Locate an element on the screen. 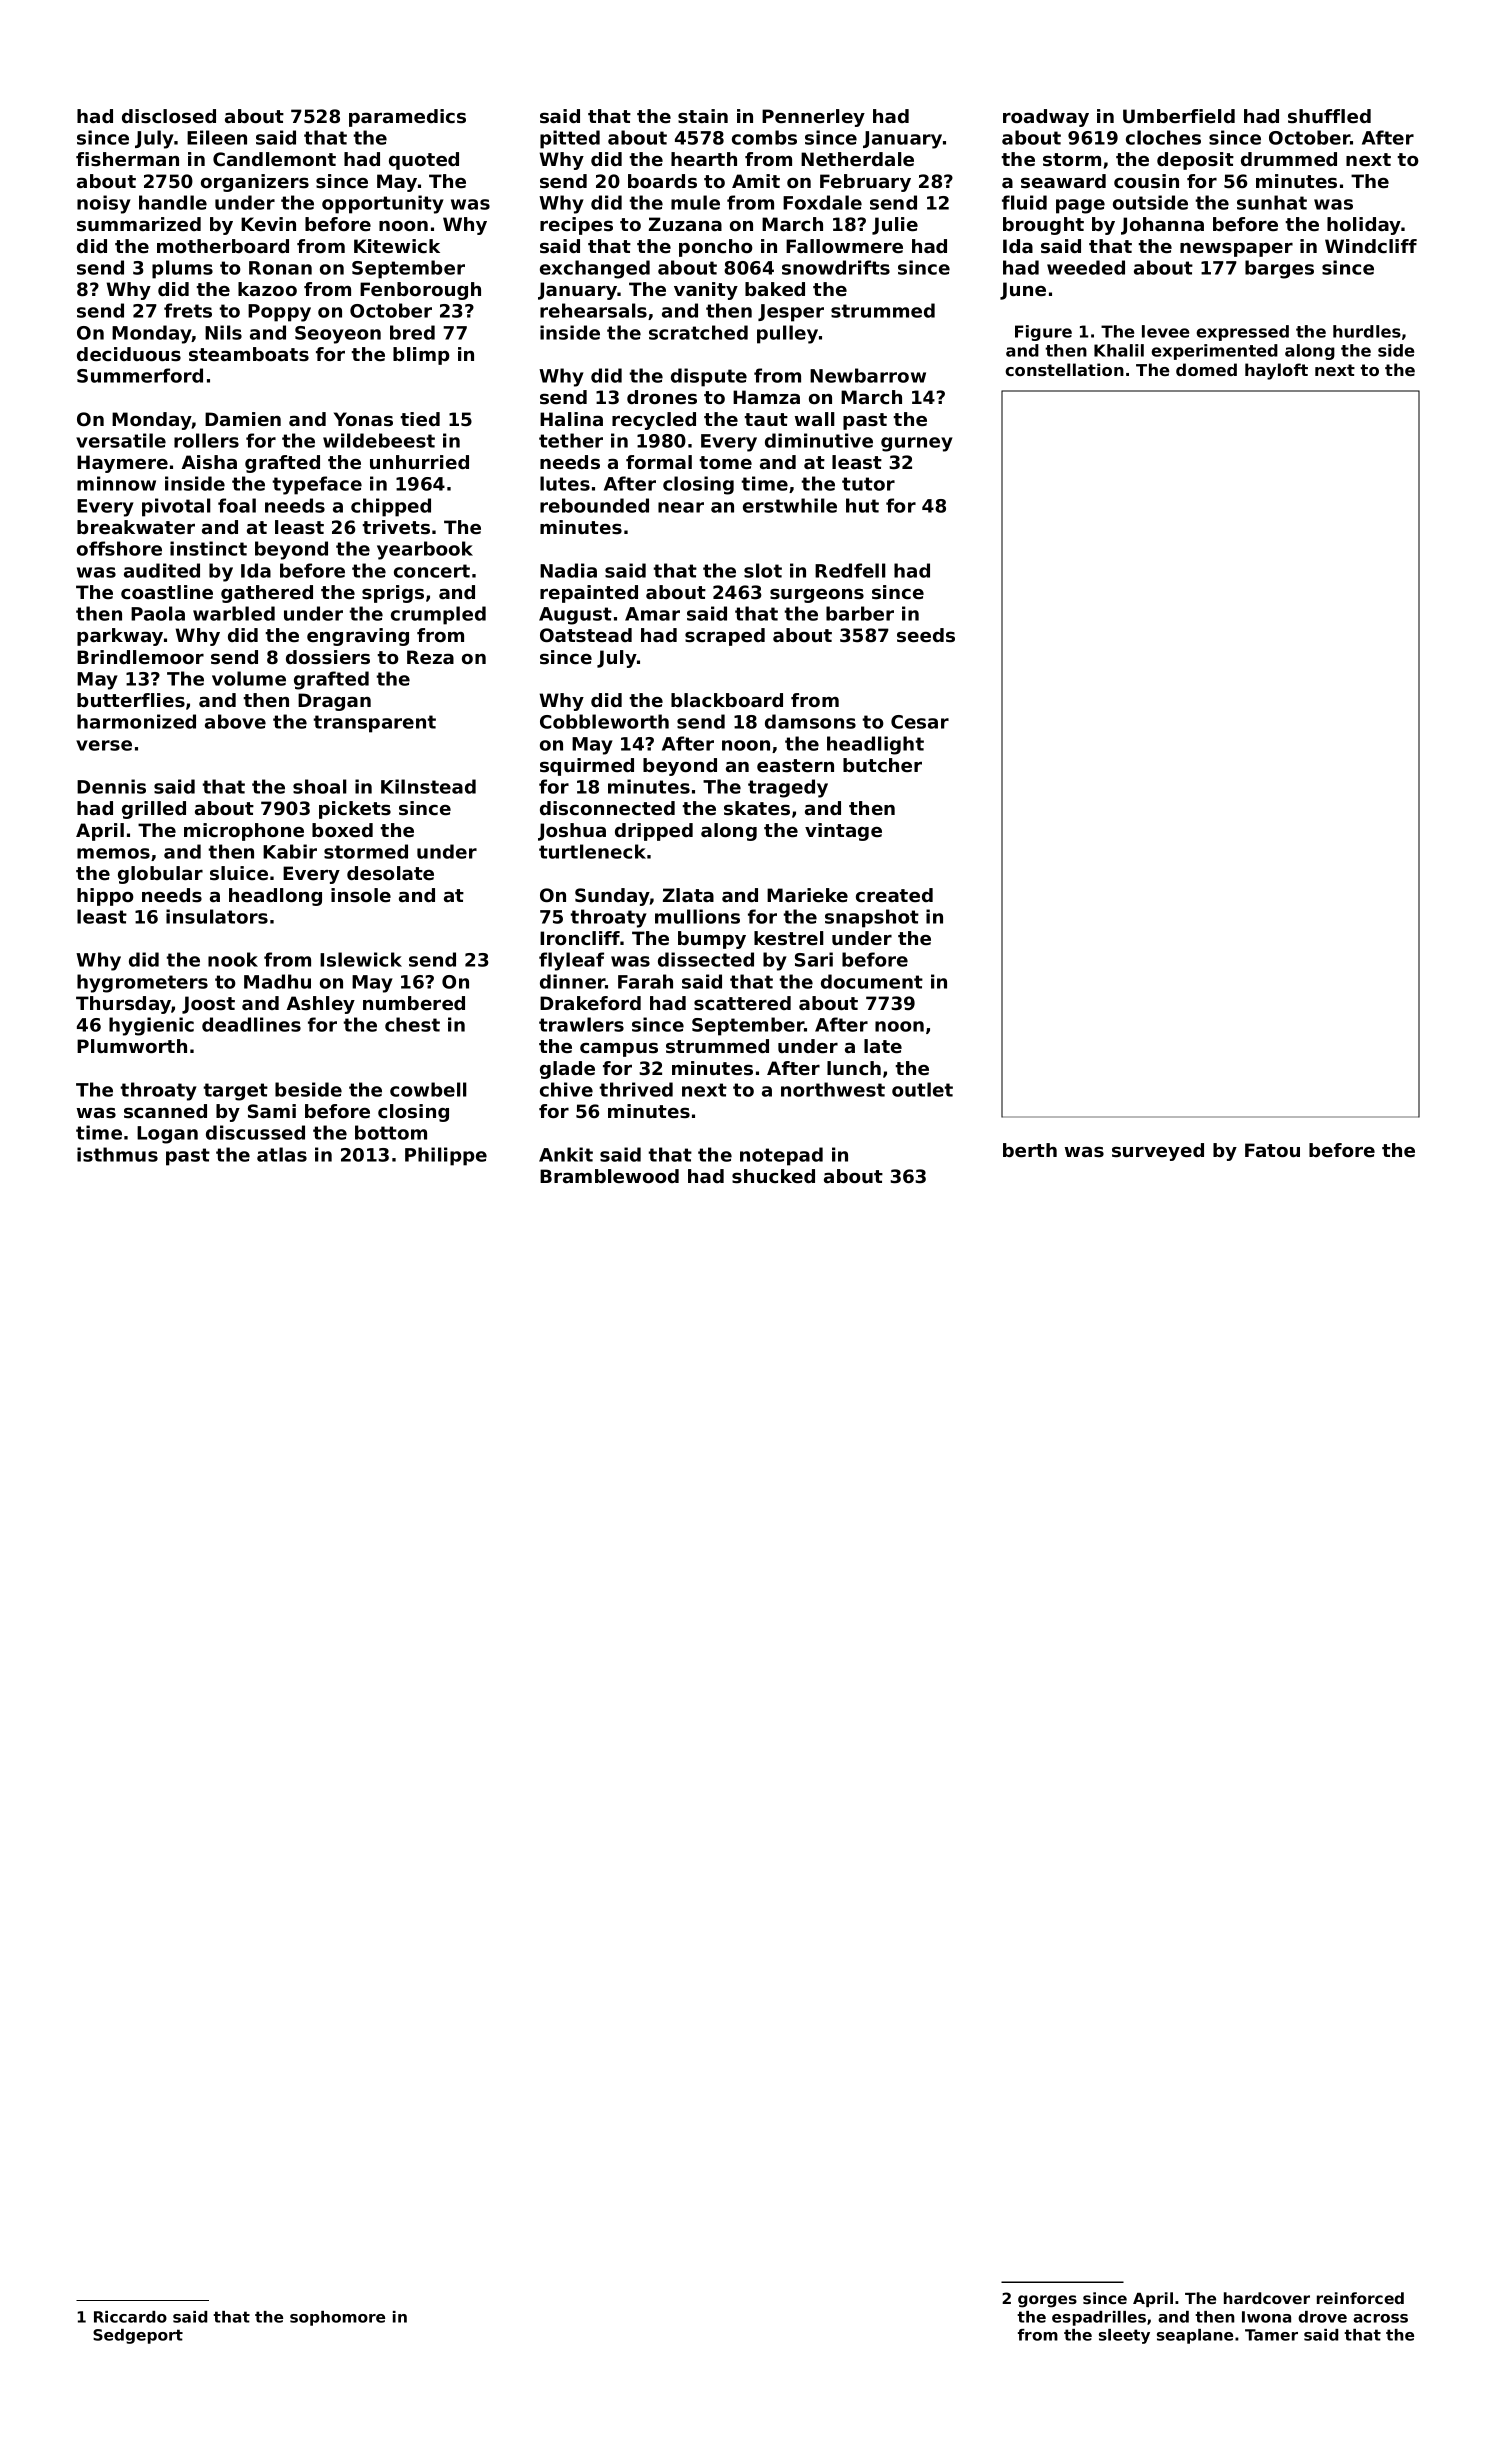 The image size is (1496, 2464). deposit is located at coordinates (1195, 161).
